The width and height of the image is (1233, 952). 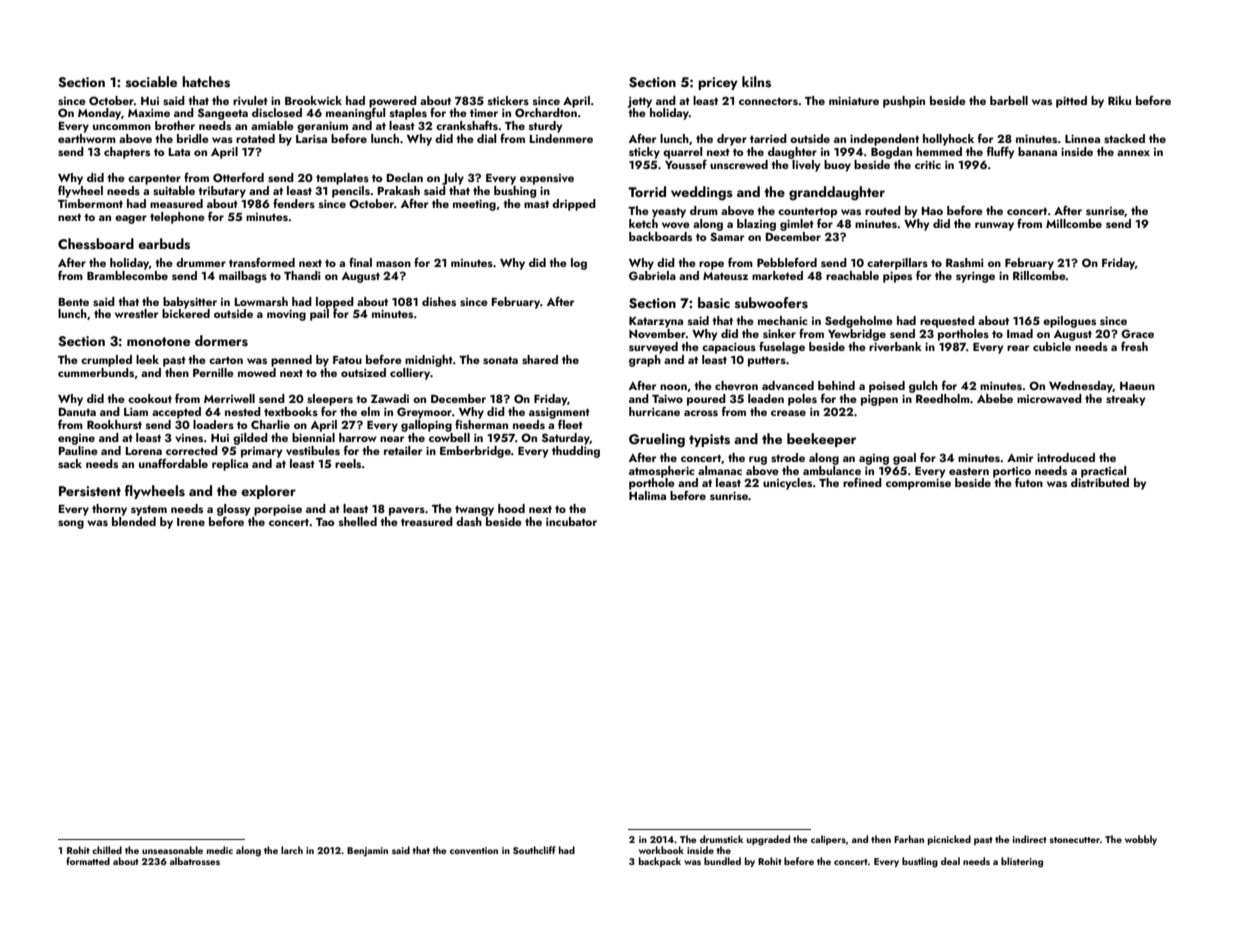 I want to click on barbell, so click(x=1009, y=100).
